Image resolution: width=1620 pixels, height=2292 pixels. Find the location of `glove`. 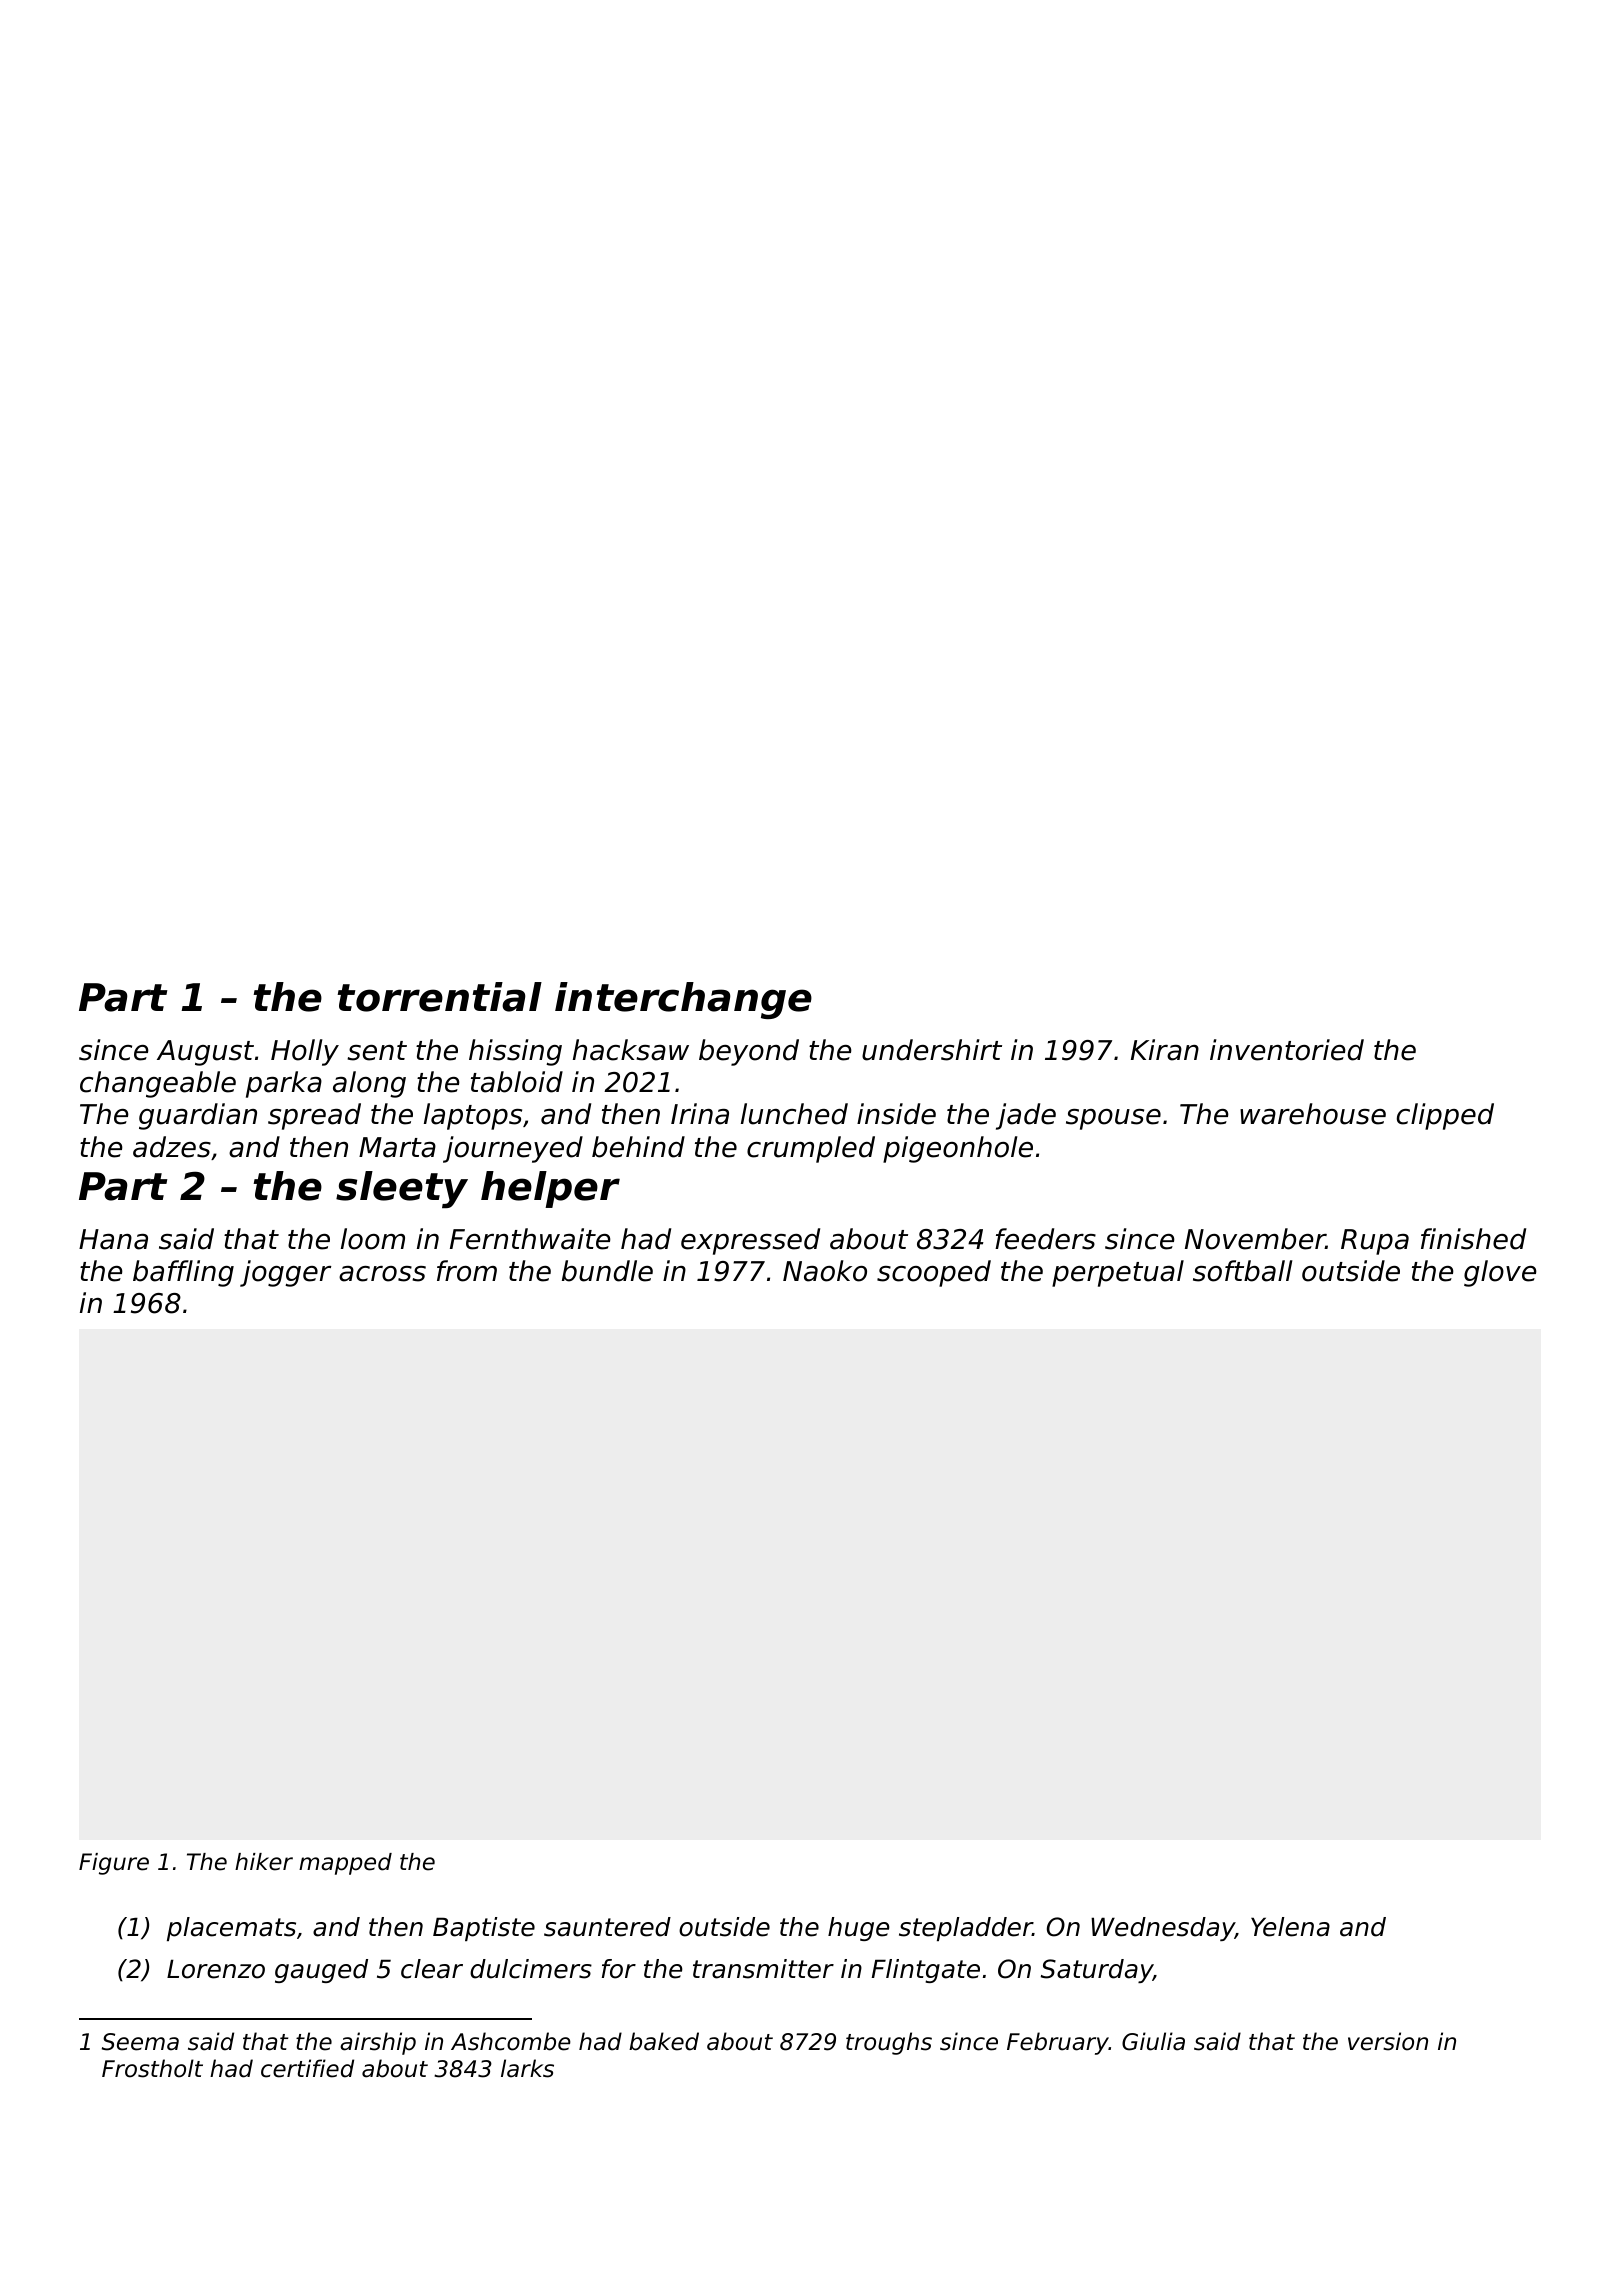

glove is located at coordinates (1500, 1273).
